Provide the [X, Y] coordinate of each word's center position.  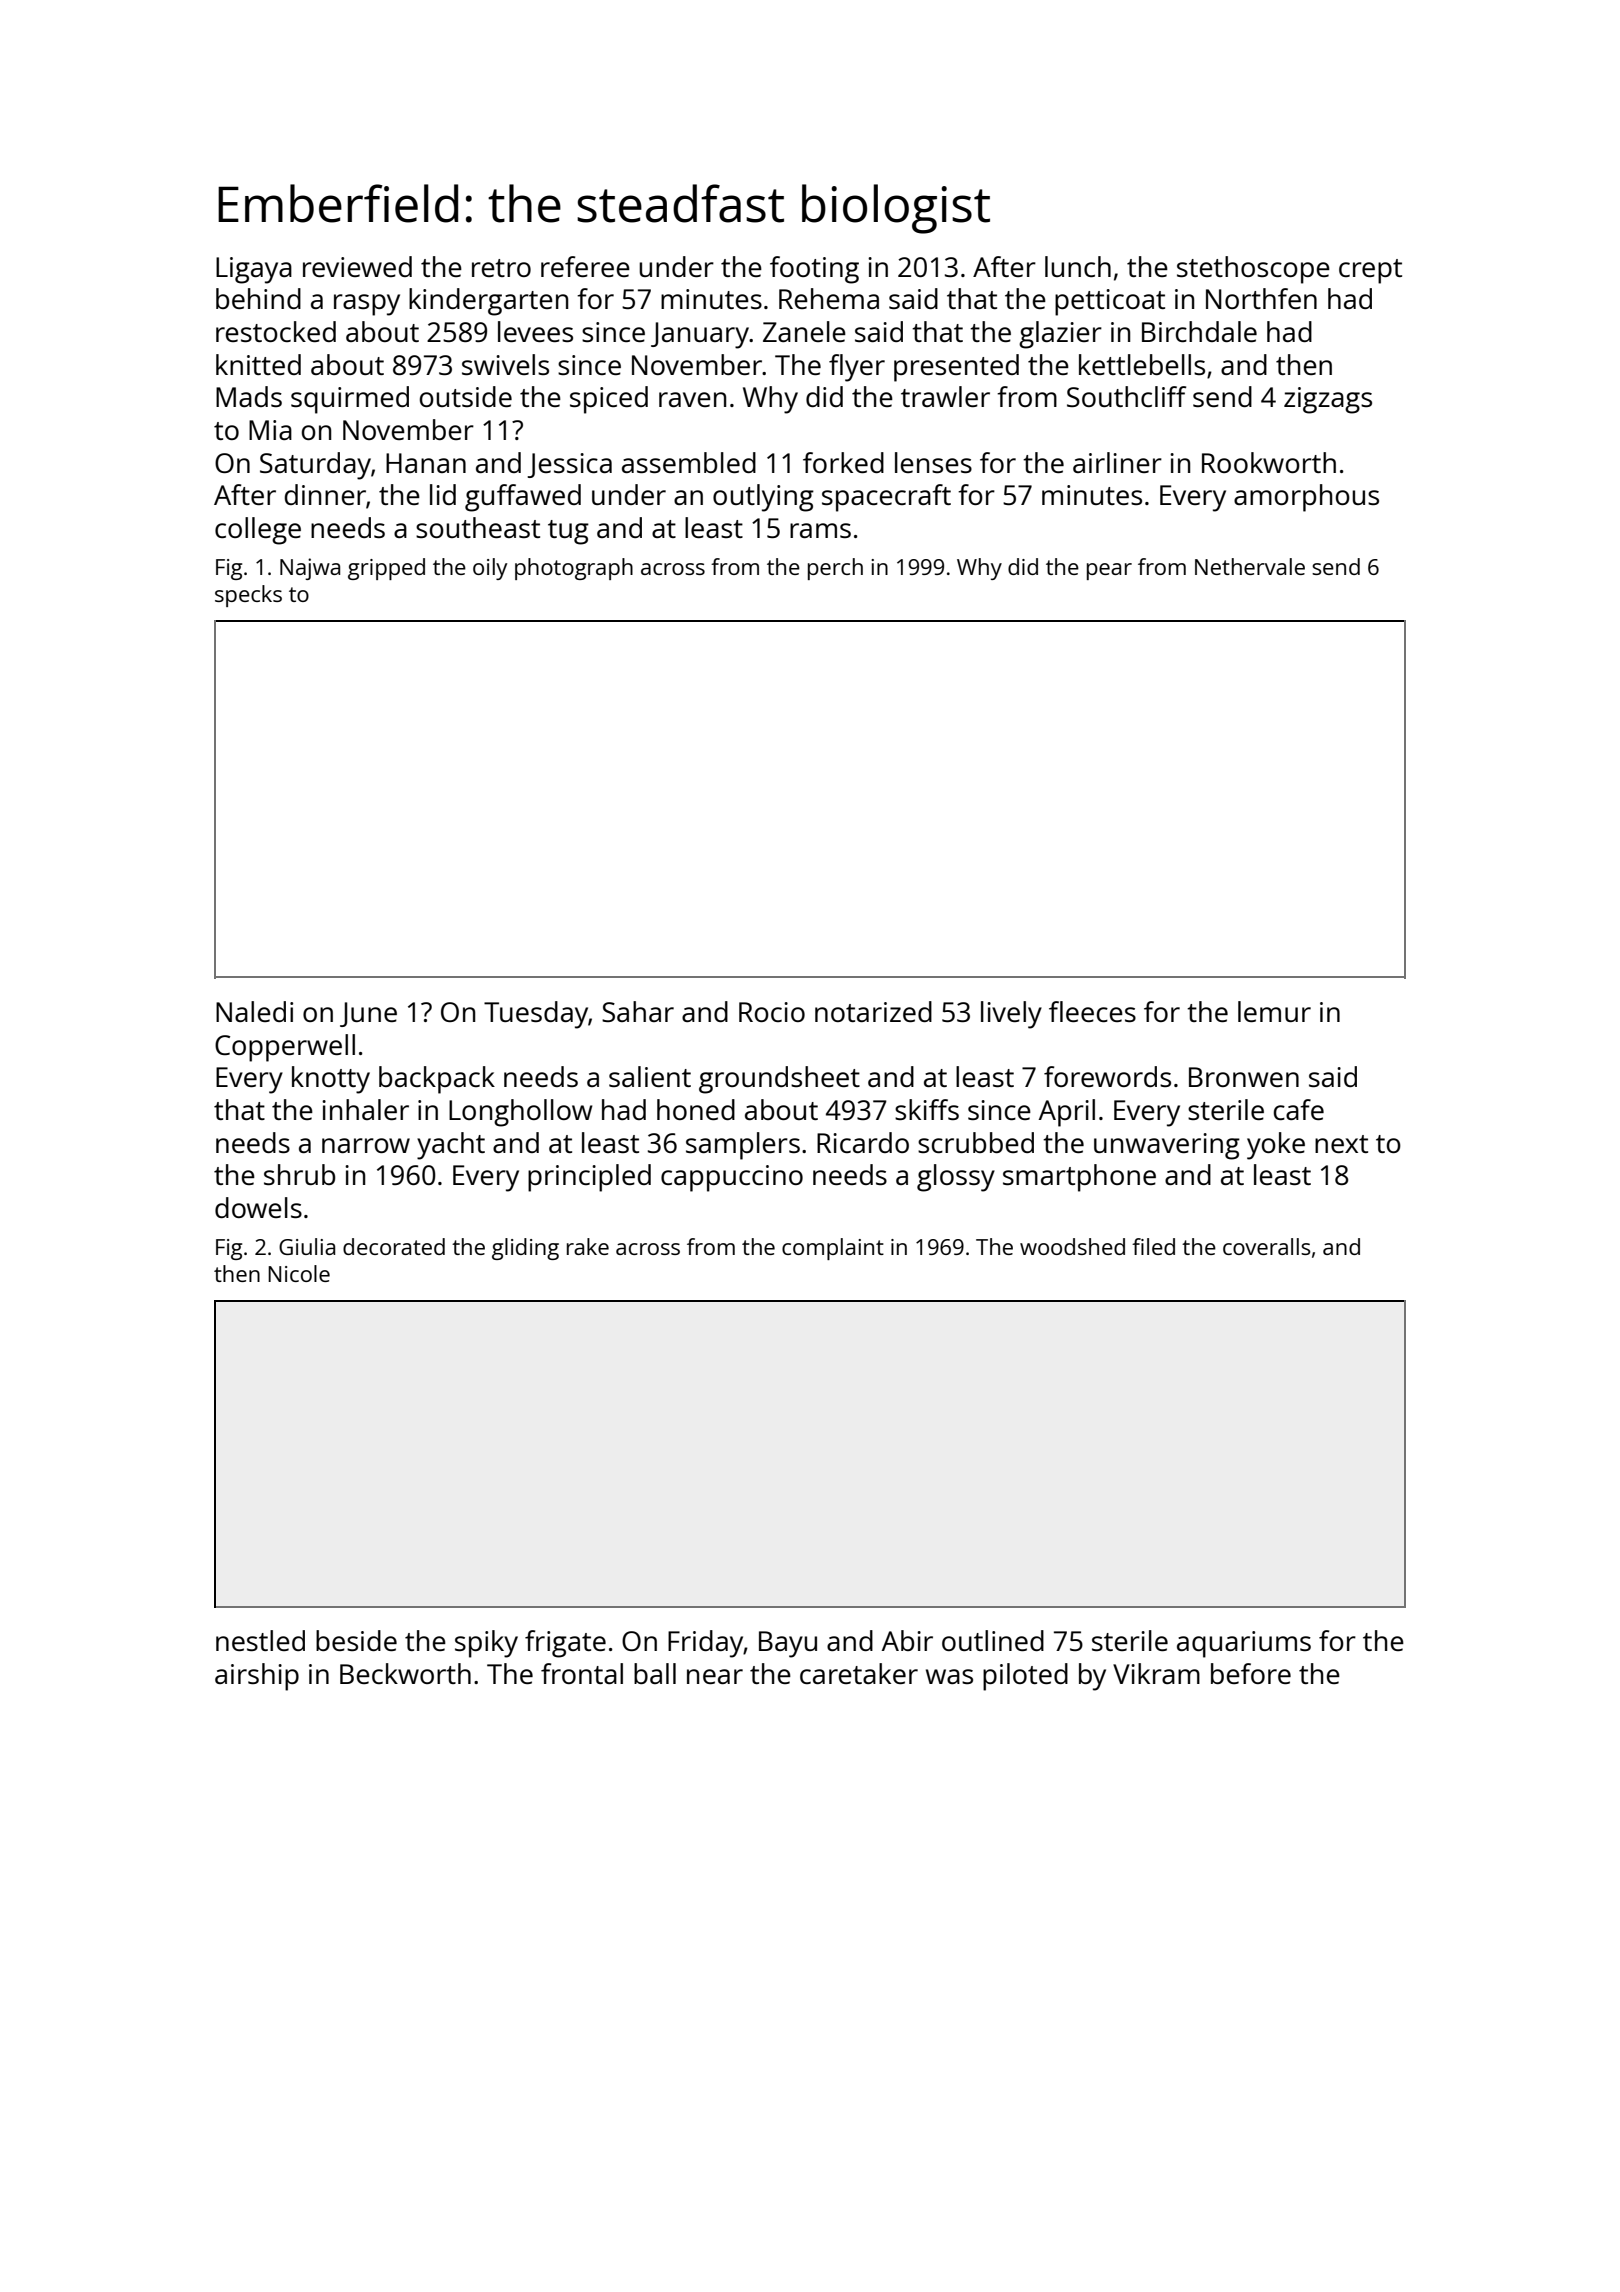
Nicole [299, 1273]
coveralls [1267, 1246]
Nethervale [1250, 566]
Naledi [254, 1011]
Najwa [310, 569]
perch [835, 569]
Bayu [788, 1644]
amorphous [1306, 498]
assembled [689, 462]
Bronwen [1244, 1077]
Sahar [638, 1011]
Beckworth [405, 1673]
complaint [833, 1249]
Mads [249, 396]
